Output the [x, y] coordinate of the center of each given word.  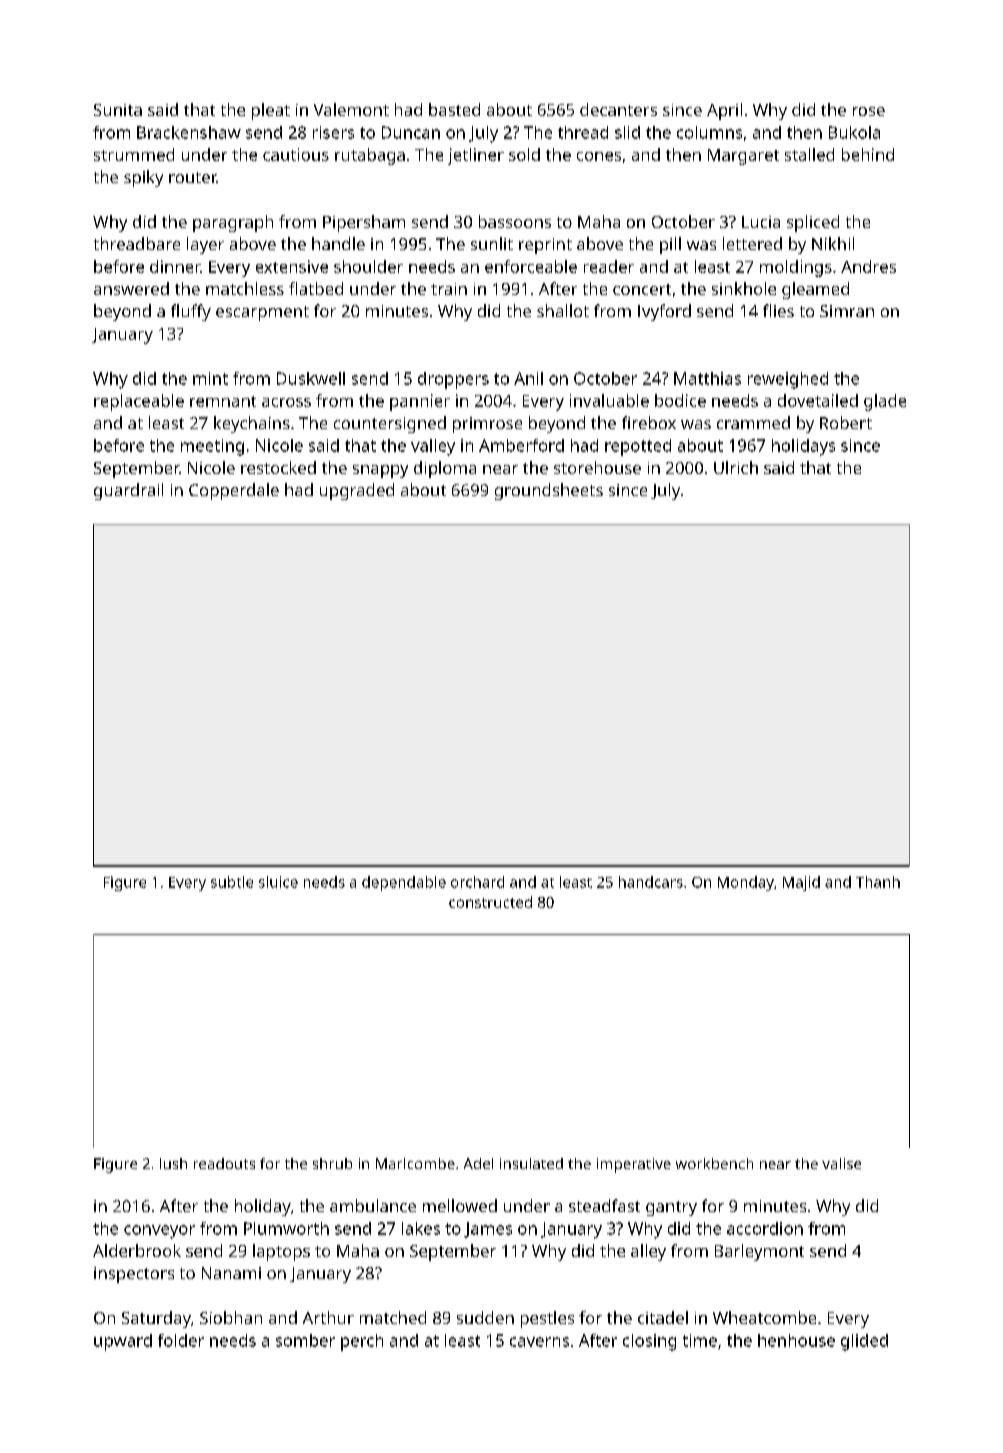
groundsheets [549, 491]
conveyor [159, 1232]
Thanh [878, 882]
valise [841, 1163]
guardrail [128, 491]
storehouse [597, 467]
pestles [547, 1319]
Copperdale [234, 491]
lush [173, 1163]
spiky [143, 178]
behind [868, 154]
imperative [634, 1165]
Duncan [411, 132]
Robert [846, 422]
